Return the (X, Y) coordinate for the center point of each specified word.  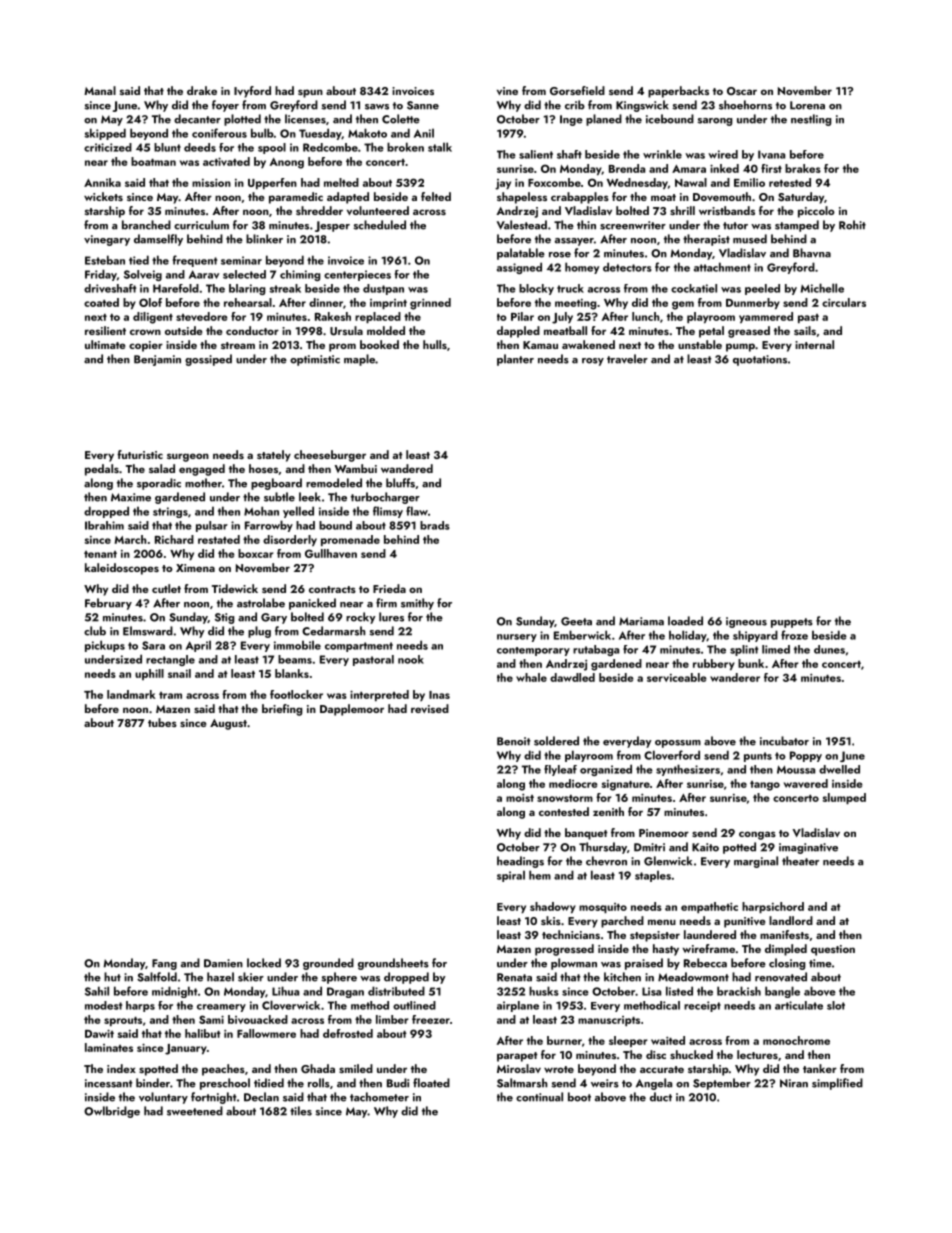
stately (274, 456)
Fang (164, 964)
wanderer (735, 677)
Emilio (749, 182)
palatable (521, 254)
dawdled (572, 677)
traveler (627, 359)
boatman (153, 161)
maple (359, 360)
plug (259, 632)
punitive (744, 922)
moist (520, 797)
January (186, 1049)
